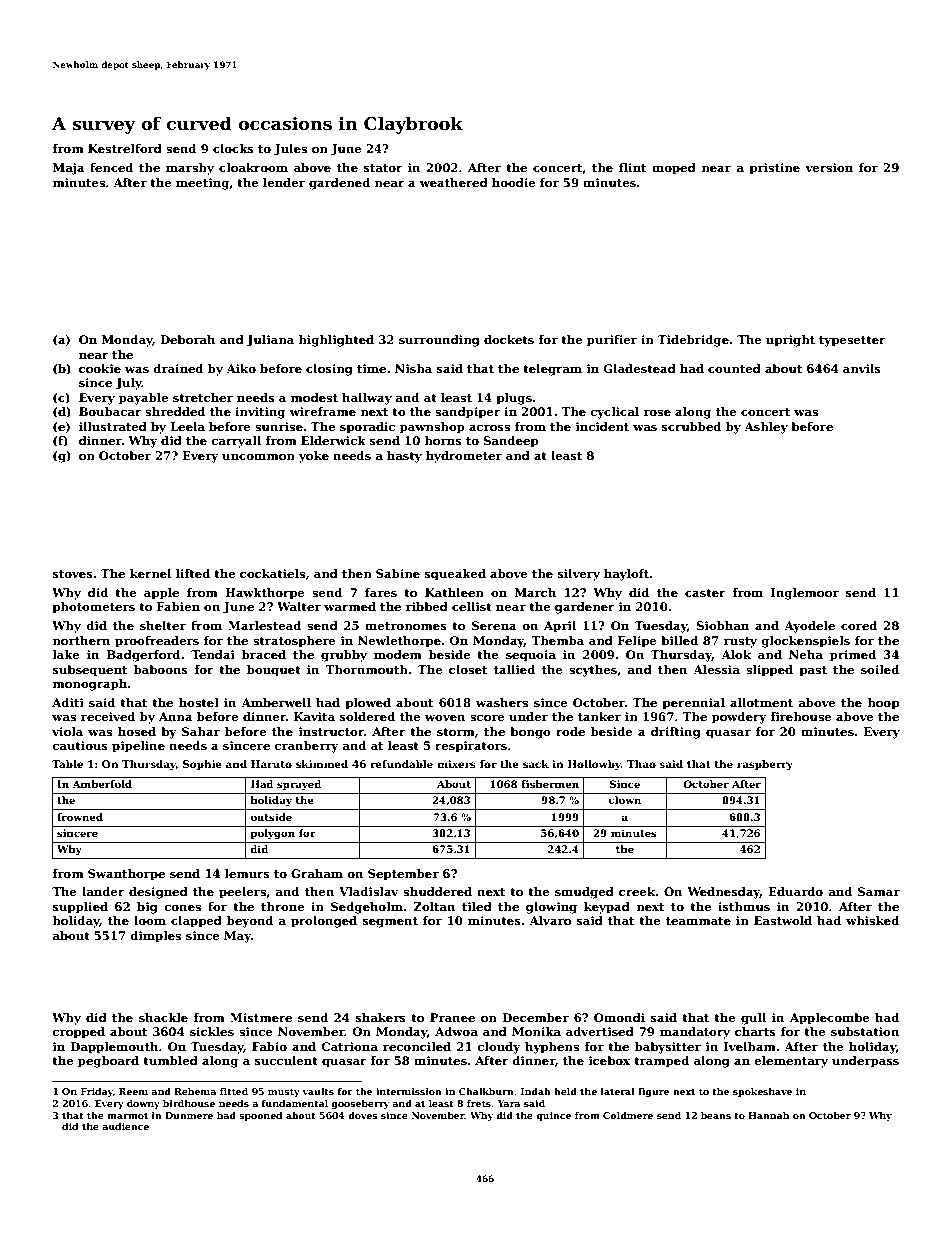 Image resolution: width=952 pixels, height=1233 pixels. I want to click on pegboard, so click(108, 1062).
